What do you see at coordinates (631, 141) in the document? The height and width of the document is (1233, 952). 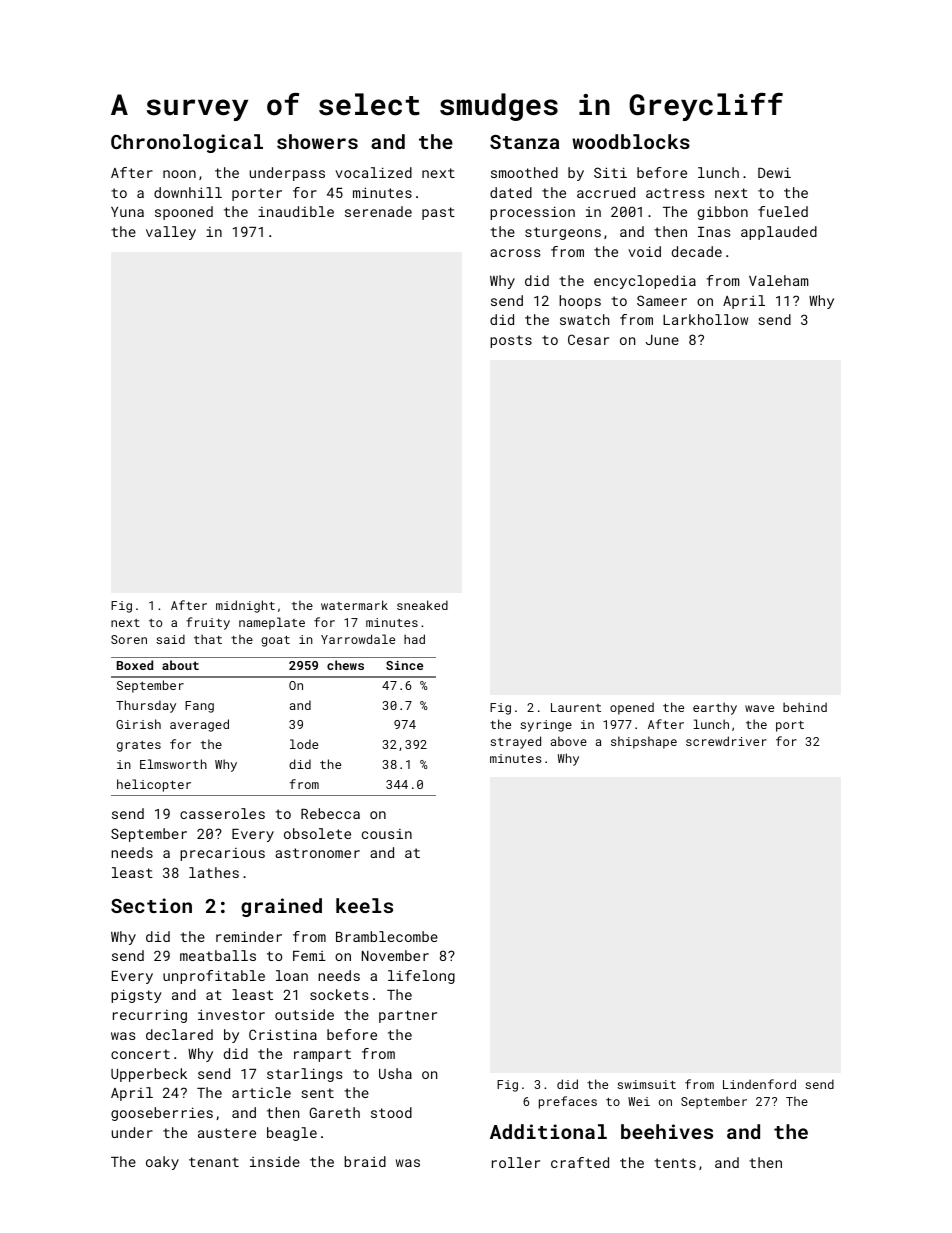 I see `woodblocks` at bounding box center [631, 141].
